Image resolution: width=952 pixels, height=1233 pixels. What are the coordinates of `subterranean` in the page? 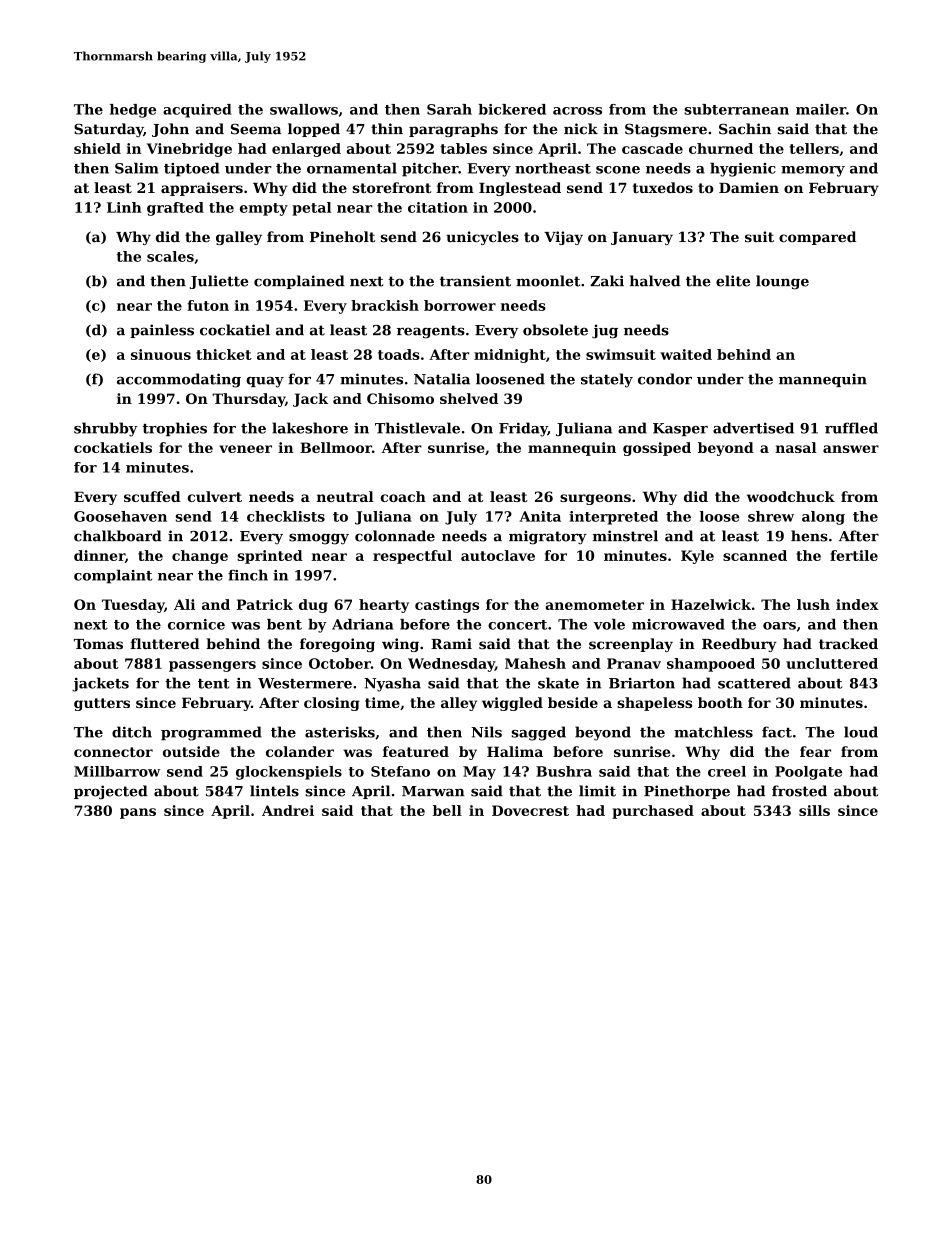 It's located at (736, 109).
